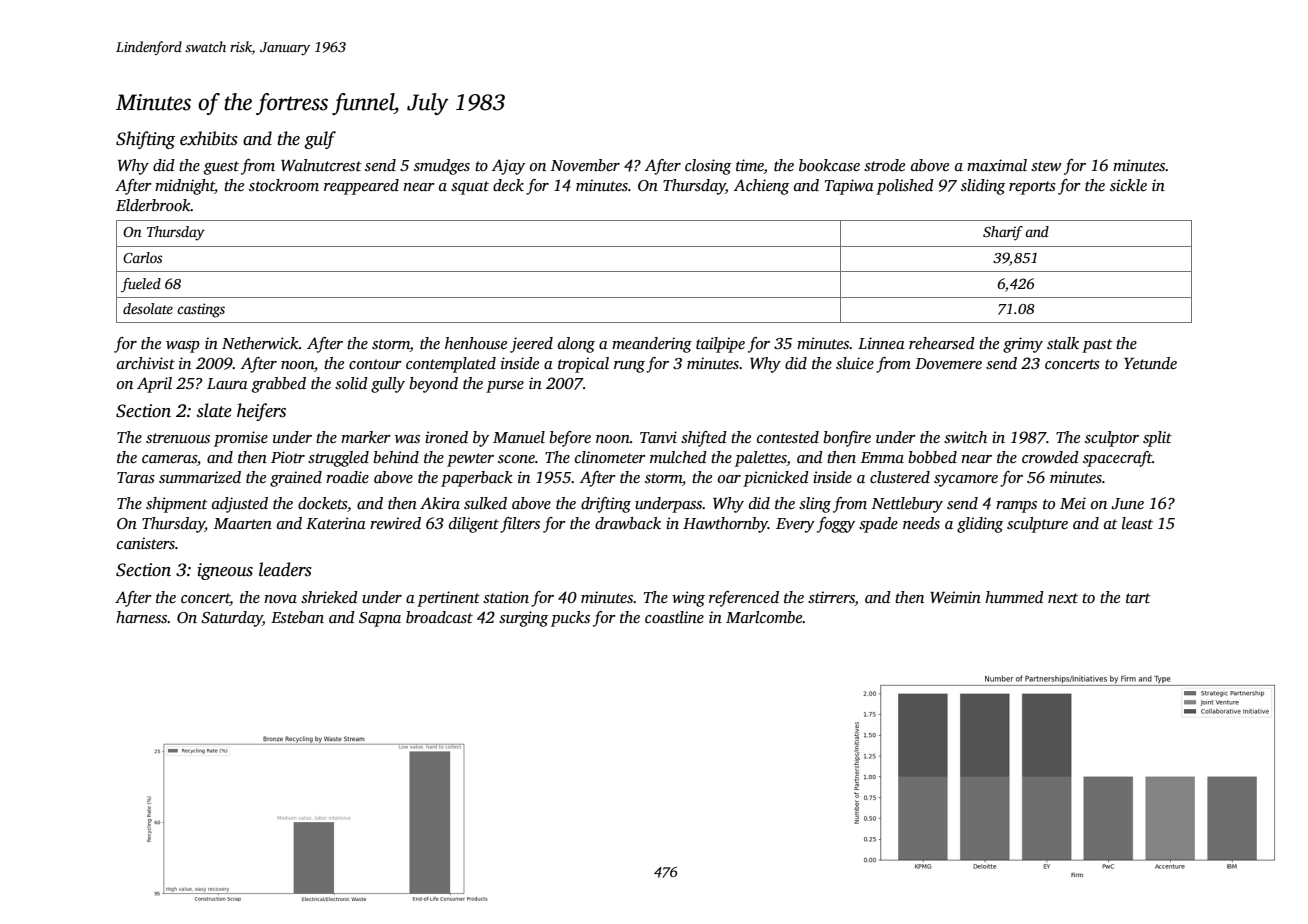 The image size is (1308, 924). I want to click on castings, so click(201, 310).
